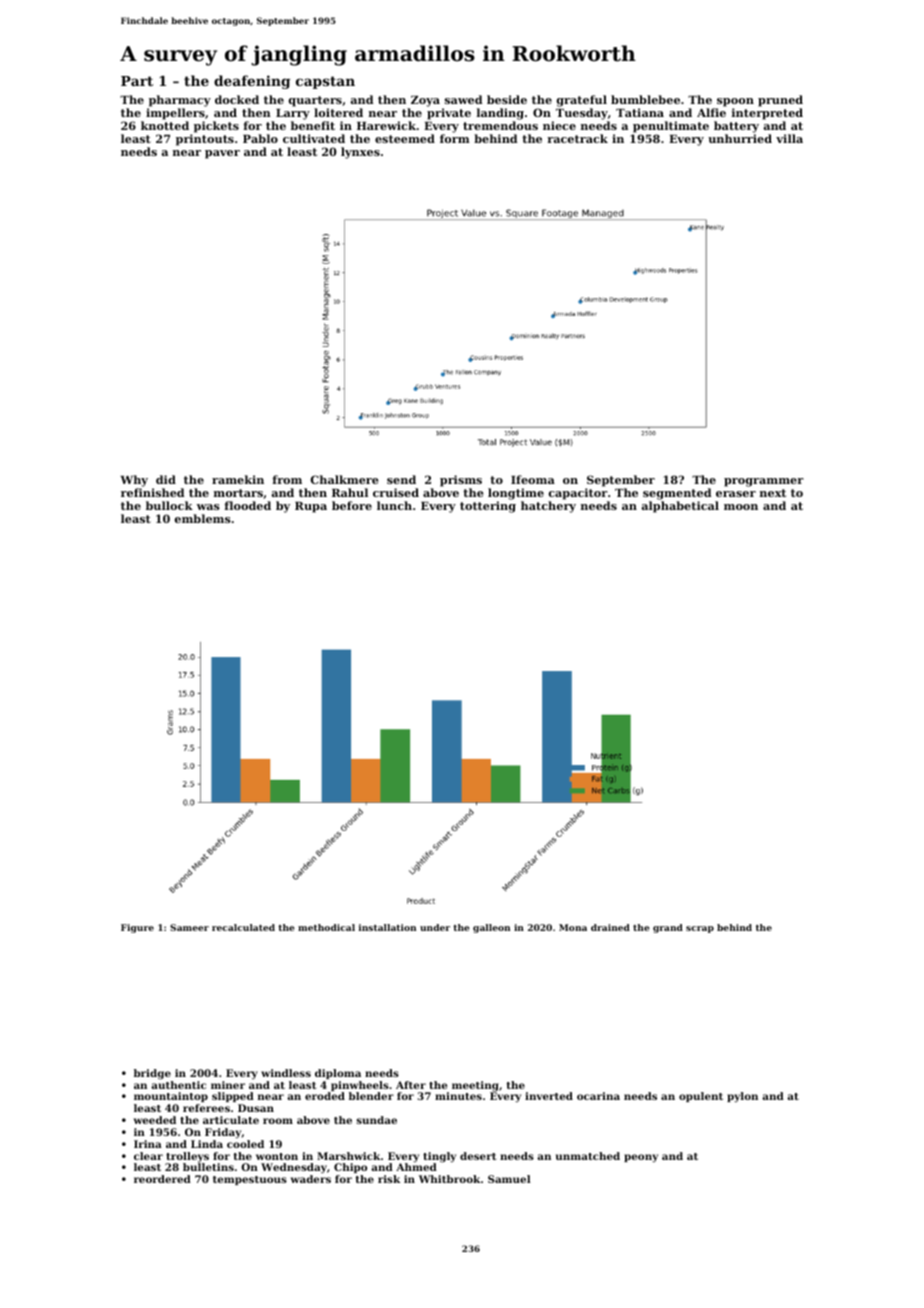 The height and width of the page is (1308, 924). I want to click on lunch, so click(394, 505).
